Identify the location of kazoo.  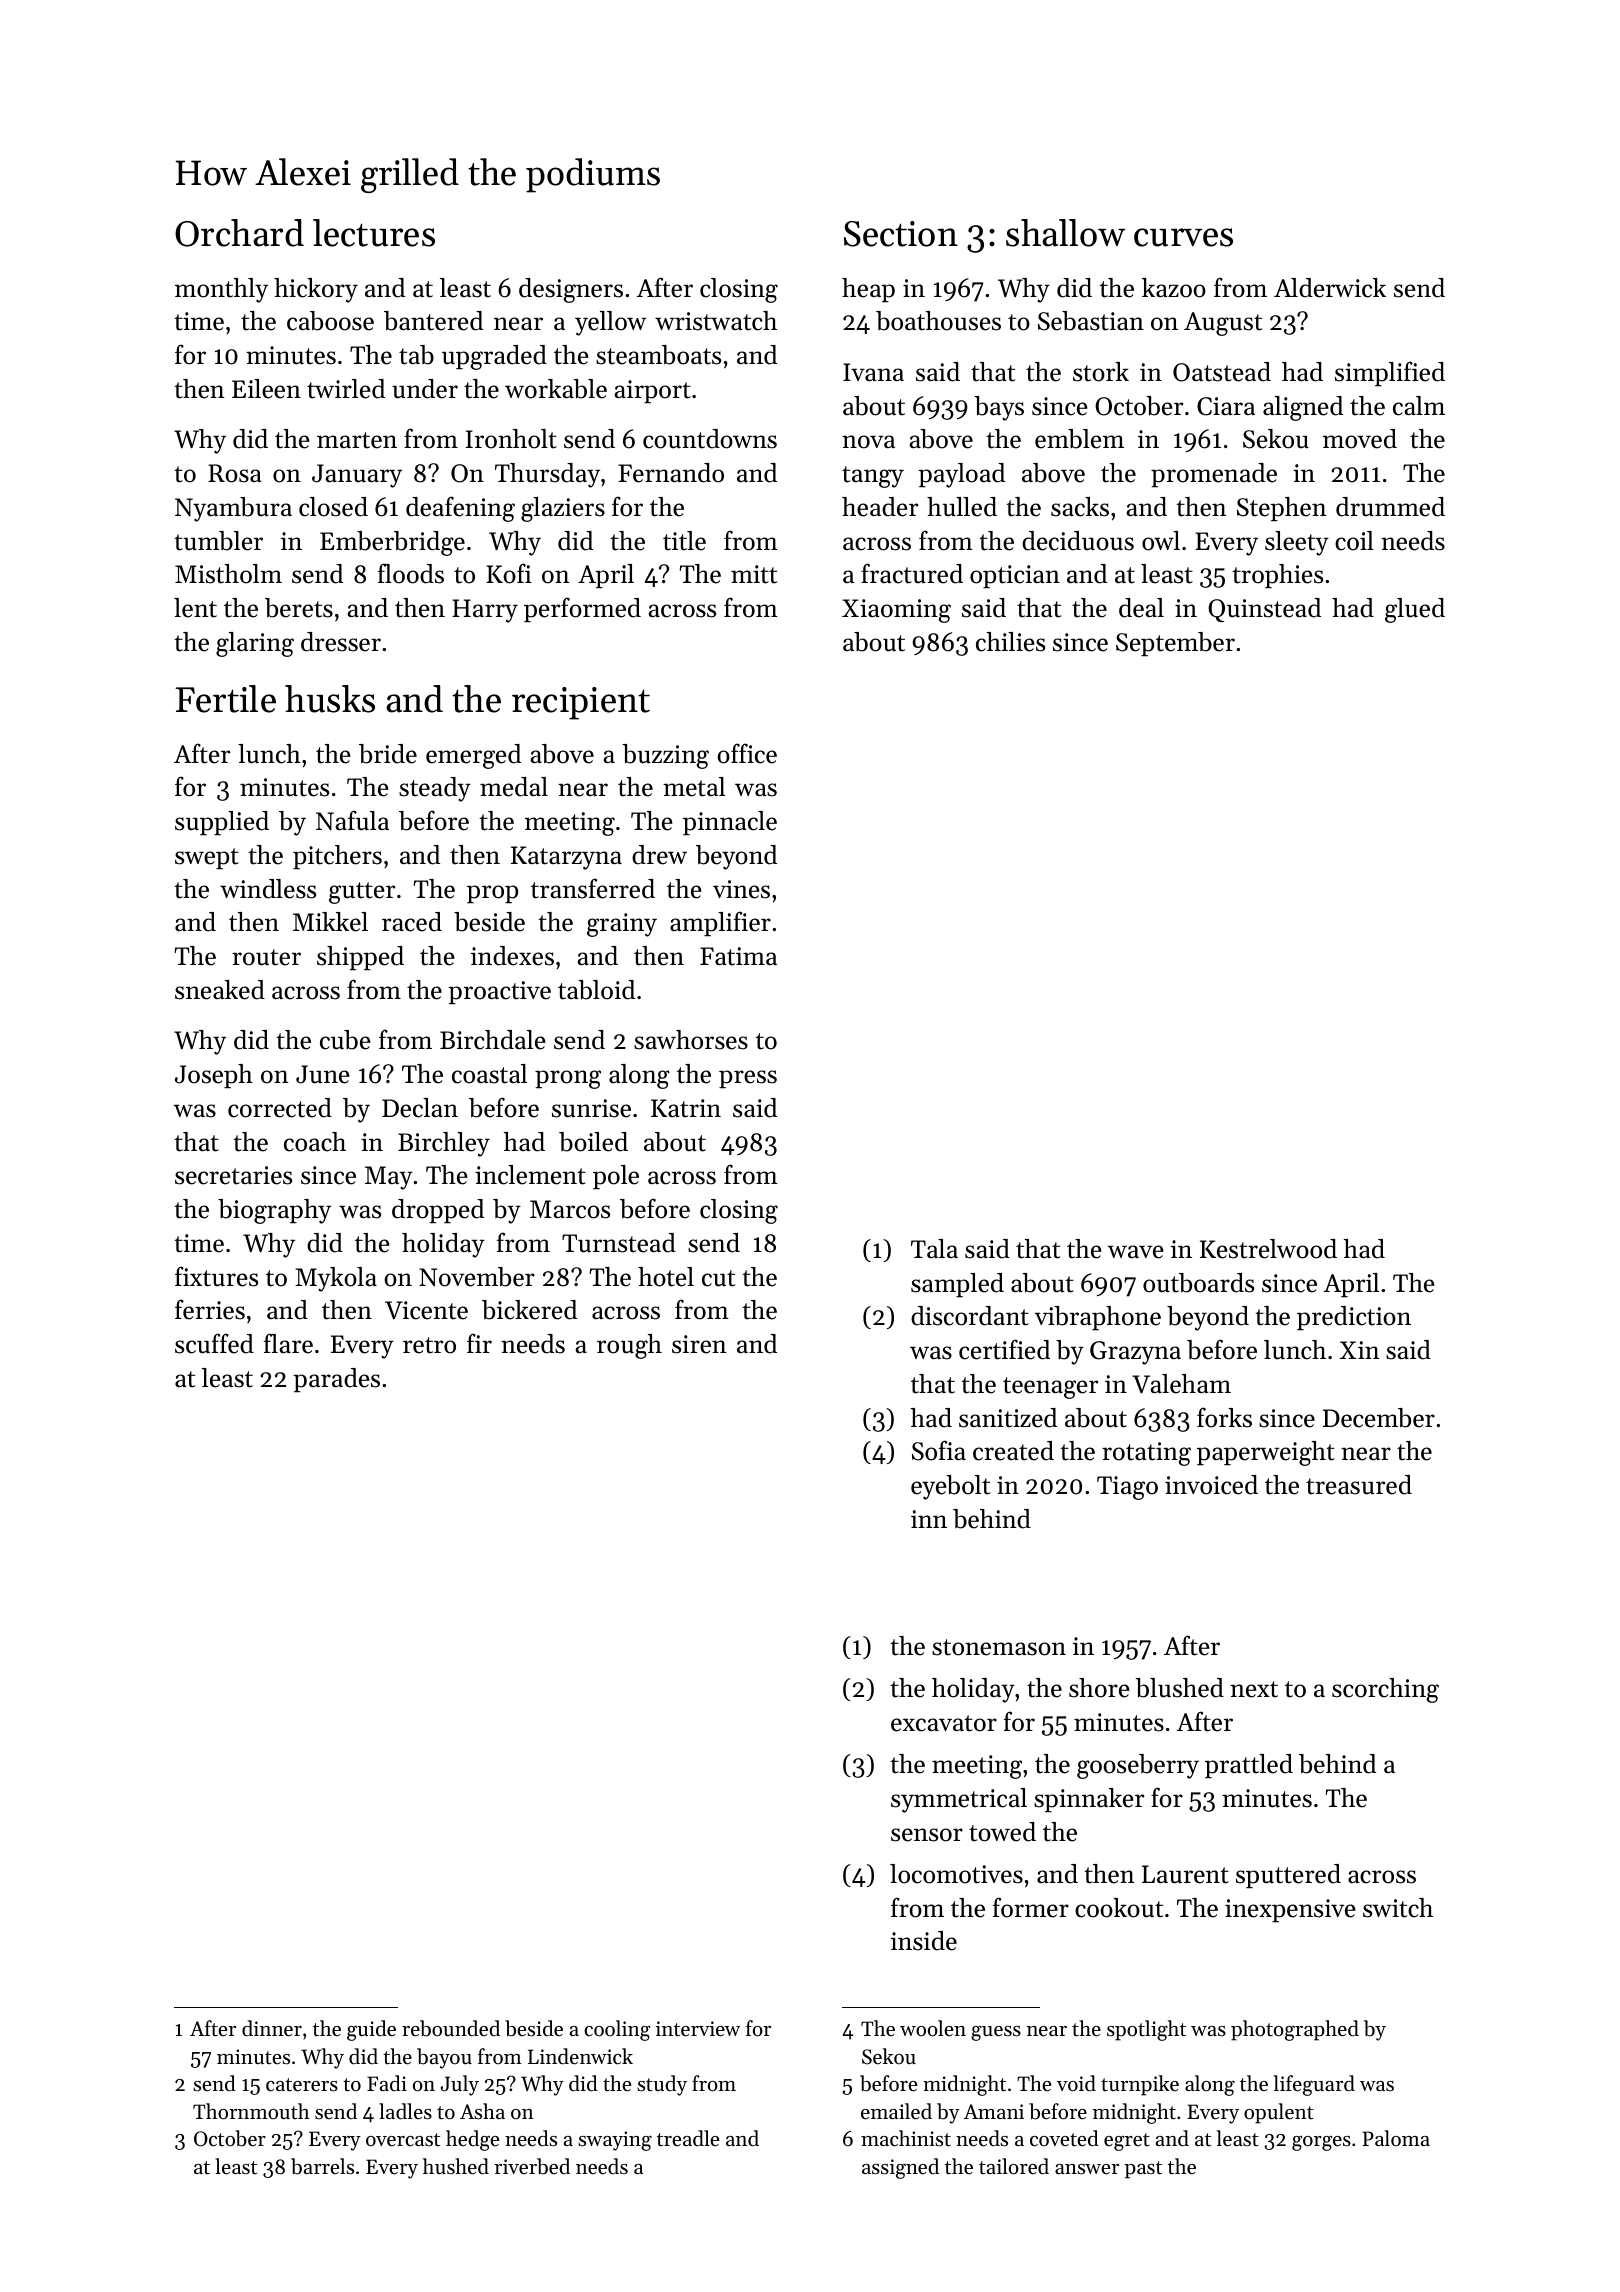
(1174, 288).
